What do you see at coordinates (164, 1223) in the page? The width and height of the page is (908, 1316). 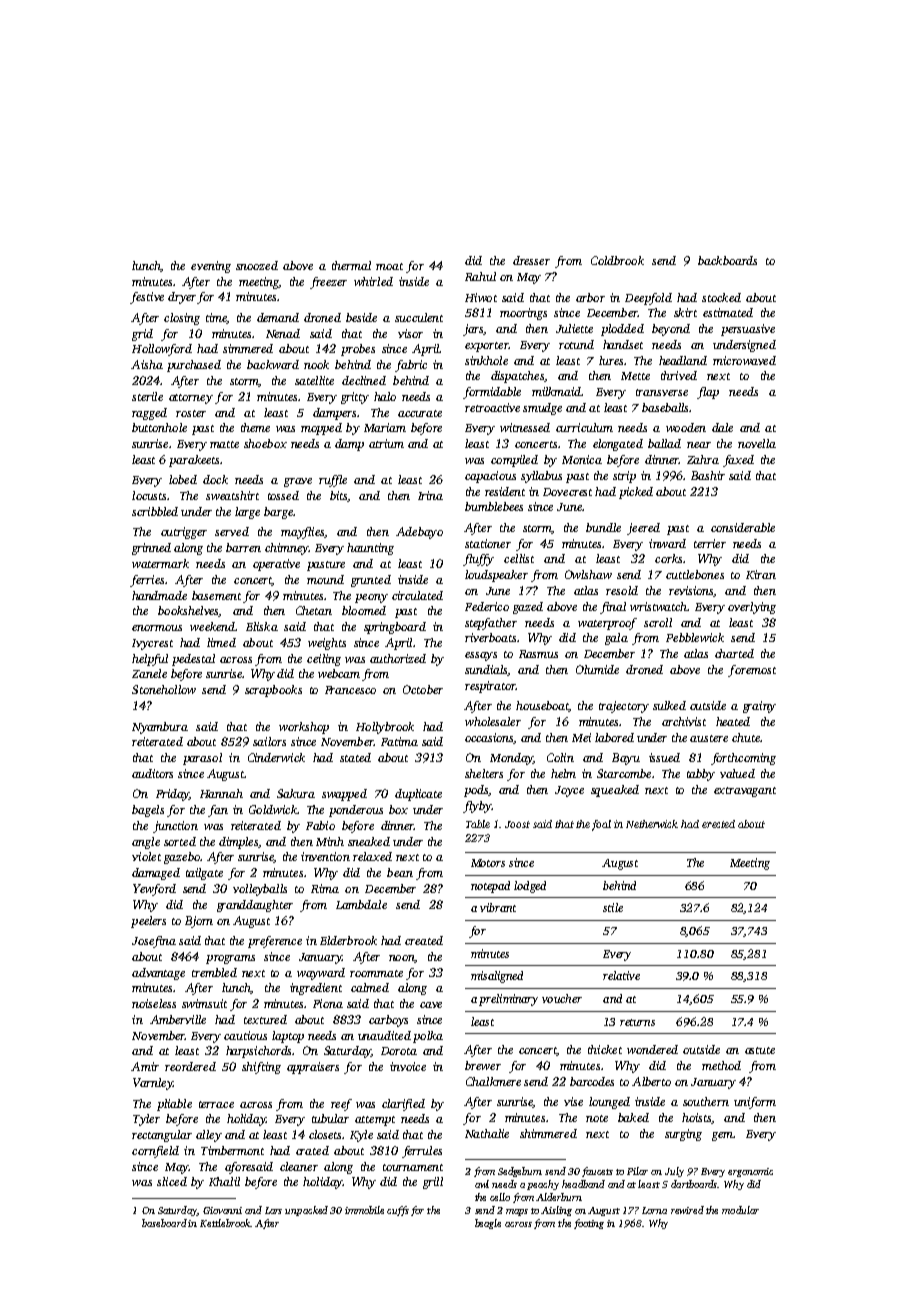 I see `baseboard` at bounding box center [164, 1223].
